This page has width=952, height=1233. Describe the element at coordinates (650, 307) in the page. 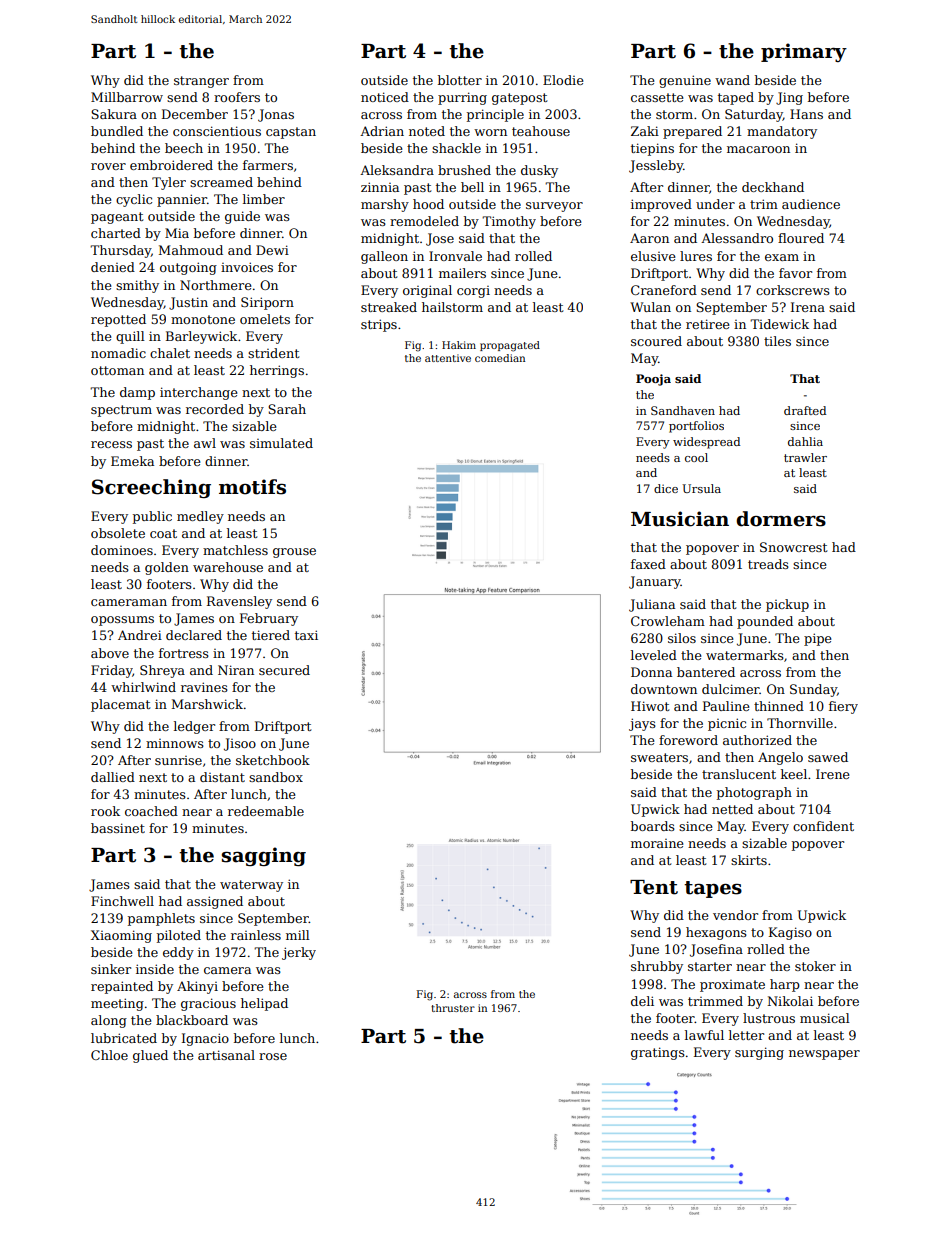

I see `Wulan` at that location.
